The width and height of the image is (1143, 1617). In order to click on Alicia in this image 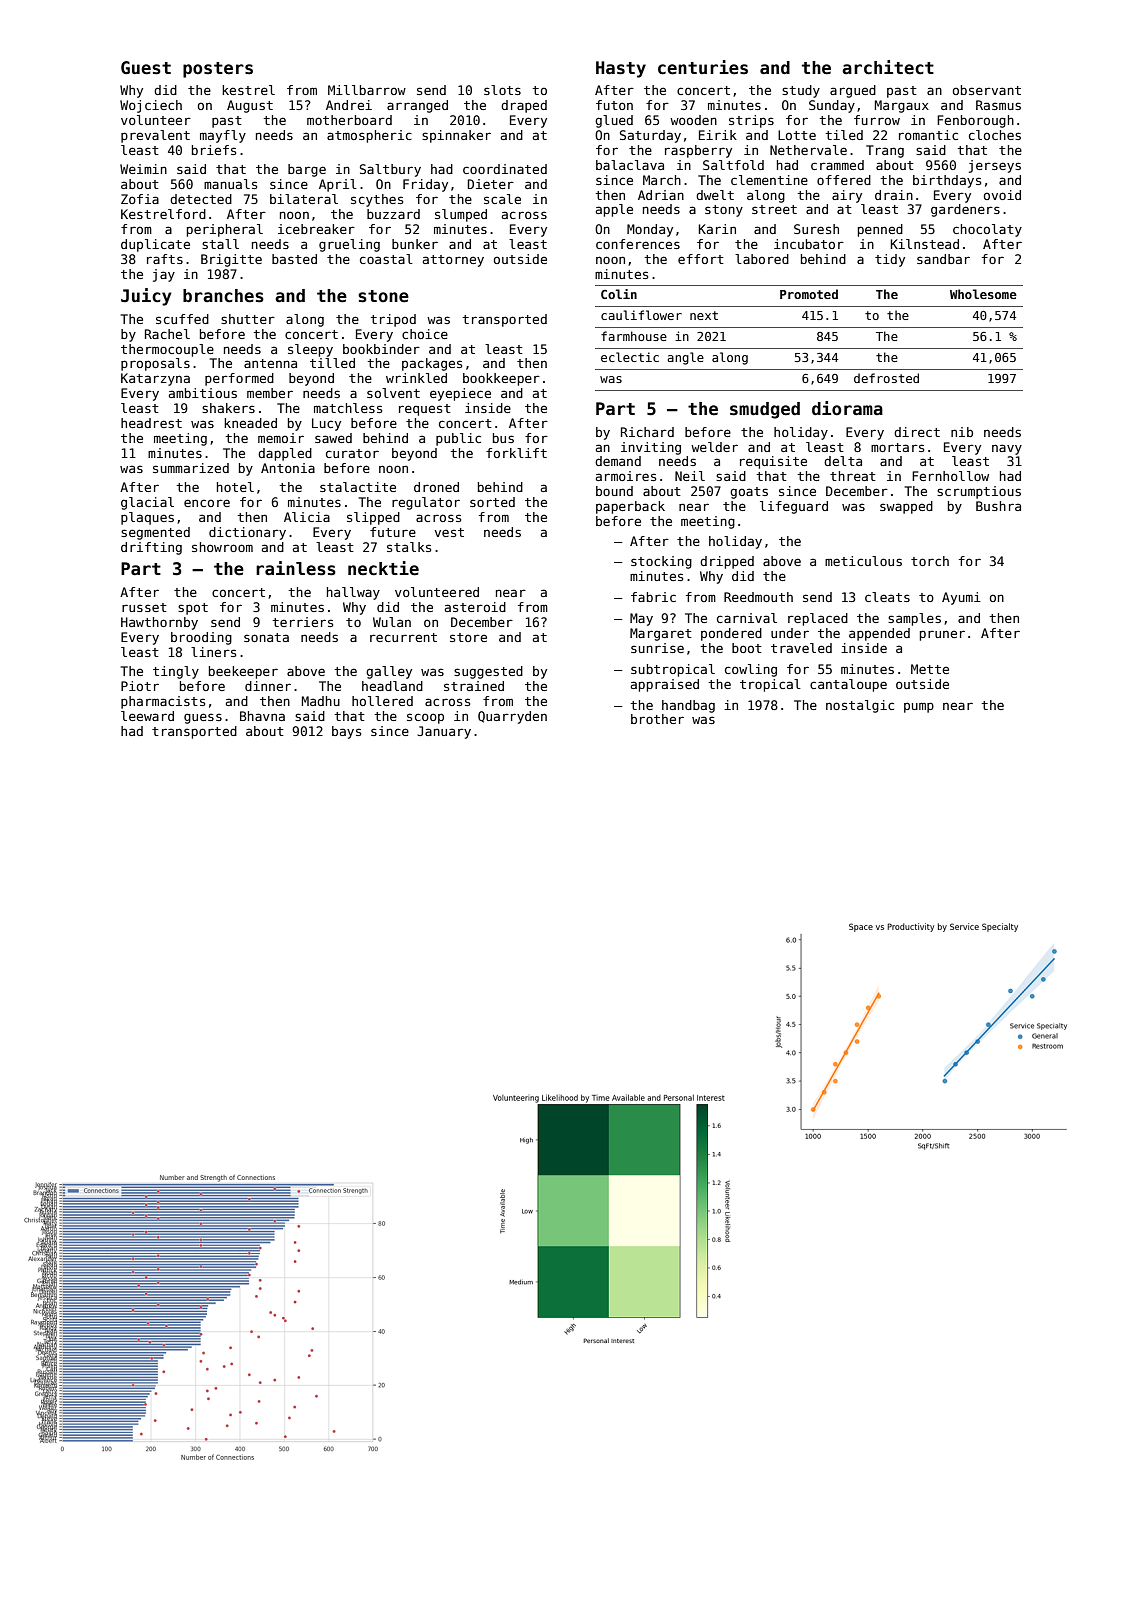, I will do `click(307, 517)`.
